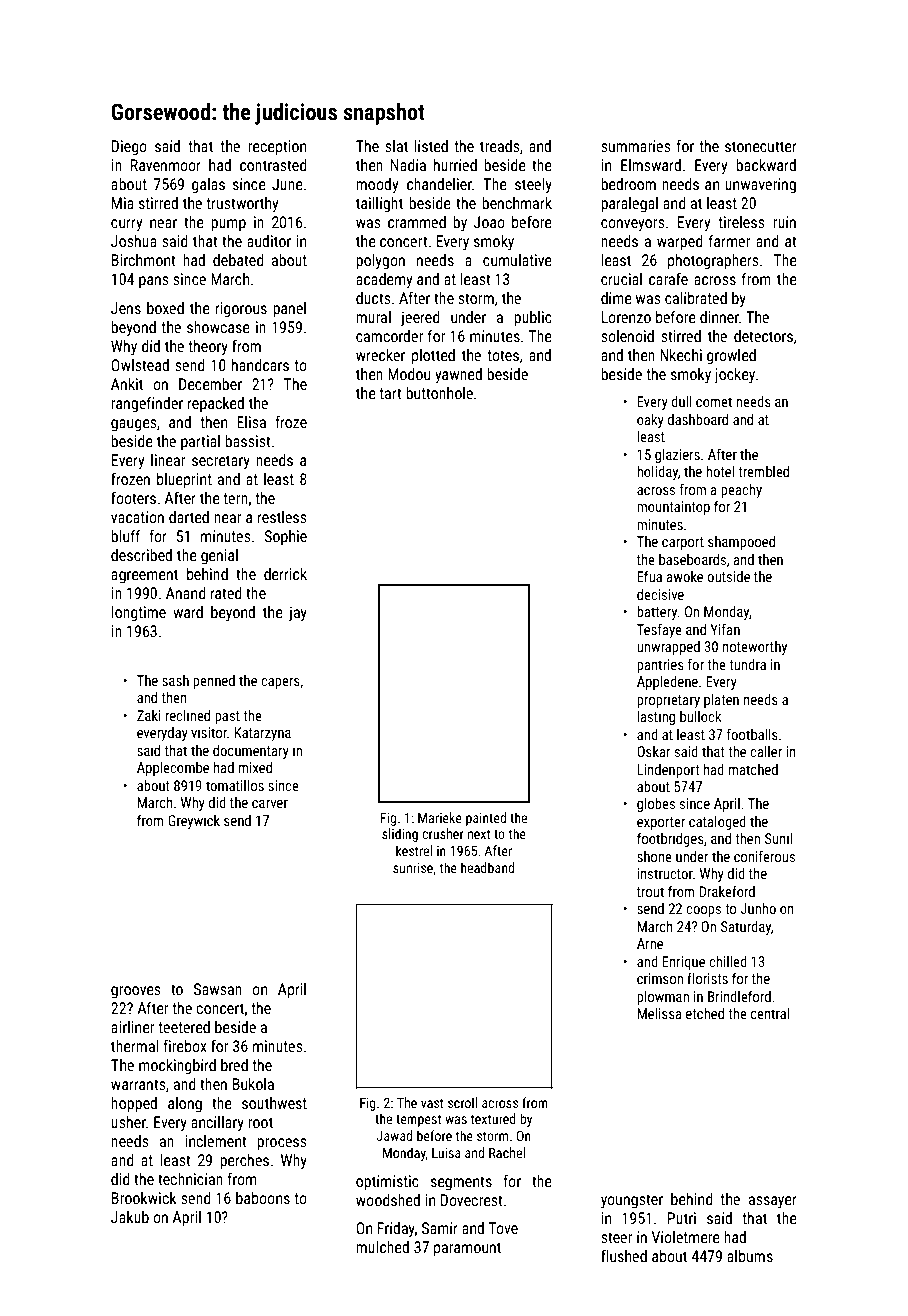 The height and width of the screenshot is (1316, 908). I want to click on baboons, so click(263, 1198).
